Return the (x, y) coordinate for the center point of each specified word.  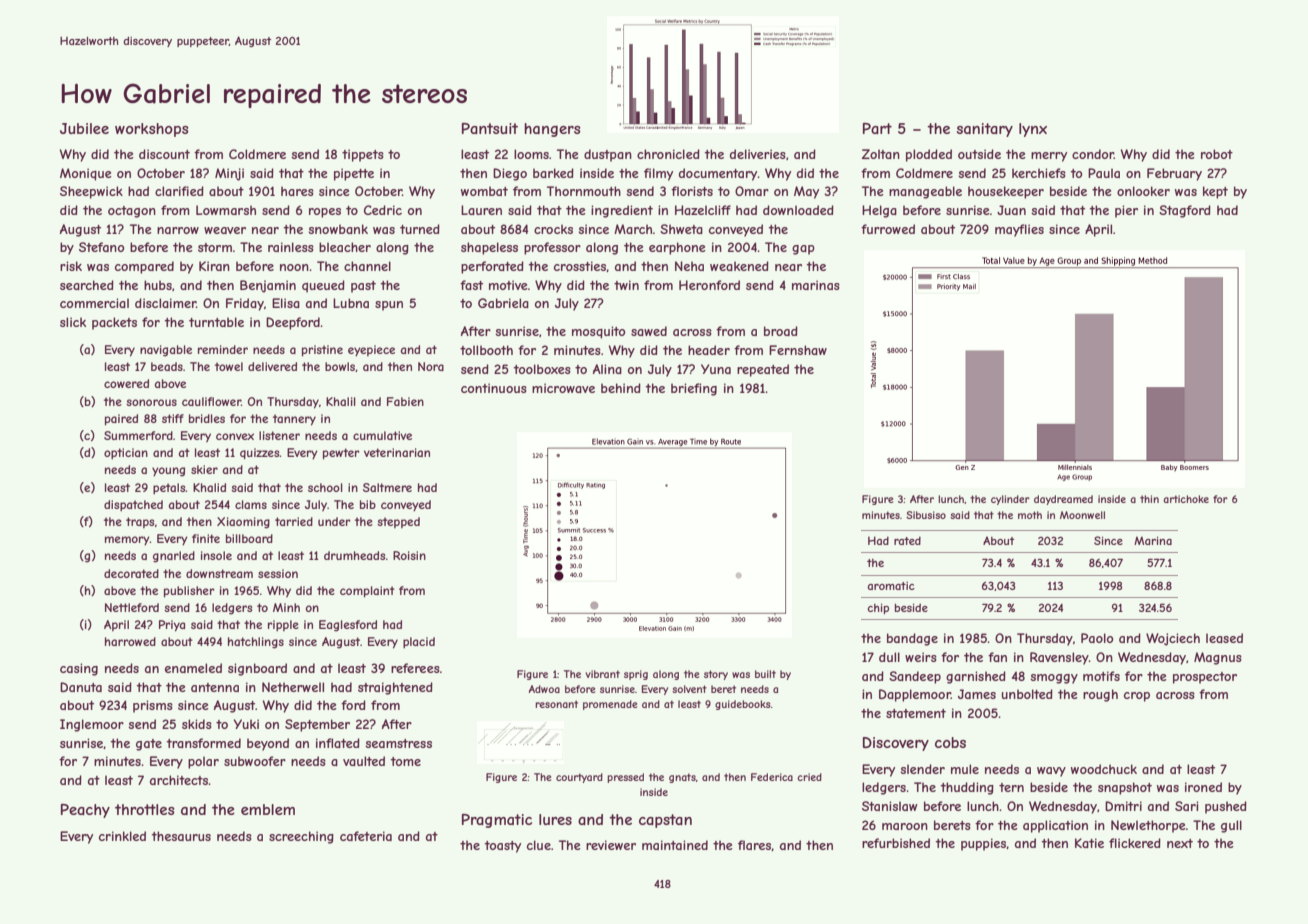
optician (126, 453)
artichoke (1186, 499)
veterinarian (397, 452)
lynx (1033, 130)
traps (140, 522)
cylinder (1010, 500)
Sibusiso (926, 515)
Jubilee (84, 128)
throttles (144, 809)
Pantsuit (490, 128)
